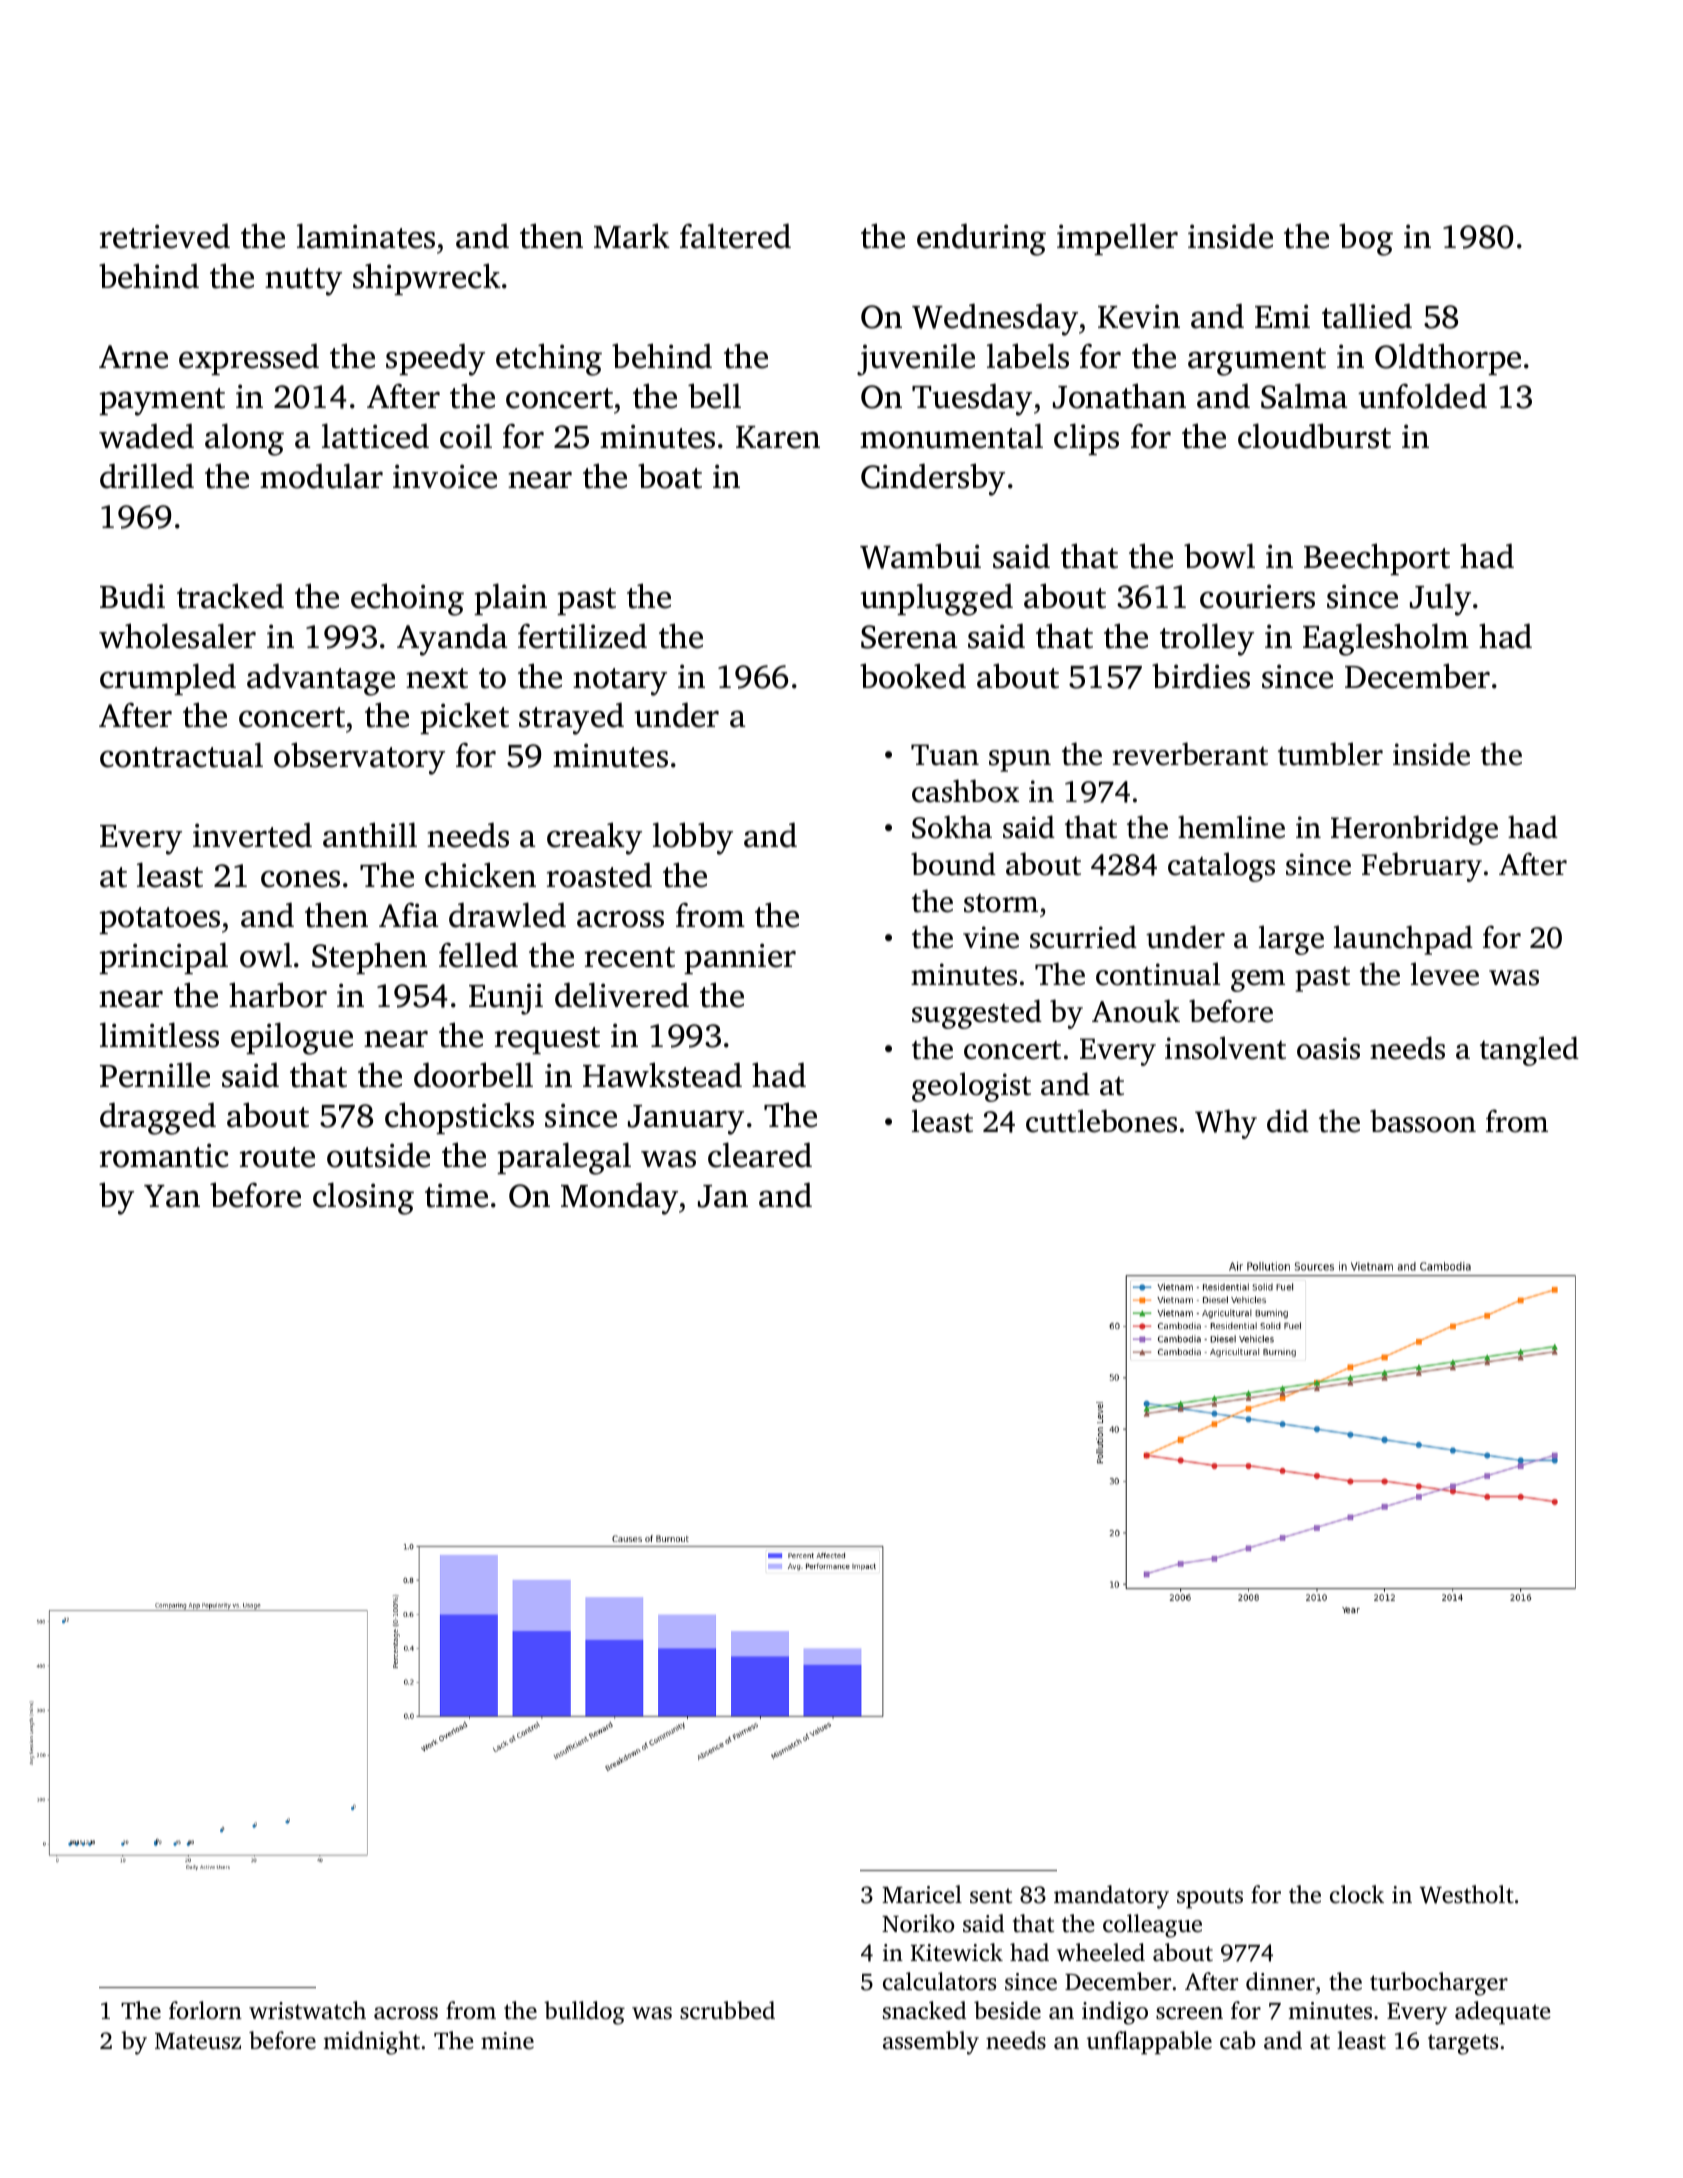 This screenshot has width=1683, height=2178. What do you see at coordinates (1502, 2013) in the screenshot?
I see `adequate` at bounding box center [1502, 2013].
